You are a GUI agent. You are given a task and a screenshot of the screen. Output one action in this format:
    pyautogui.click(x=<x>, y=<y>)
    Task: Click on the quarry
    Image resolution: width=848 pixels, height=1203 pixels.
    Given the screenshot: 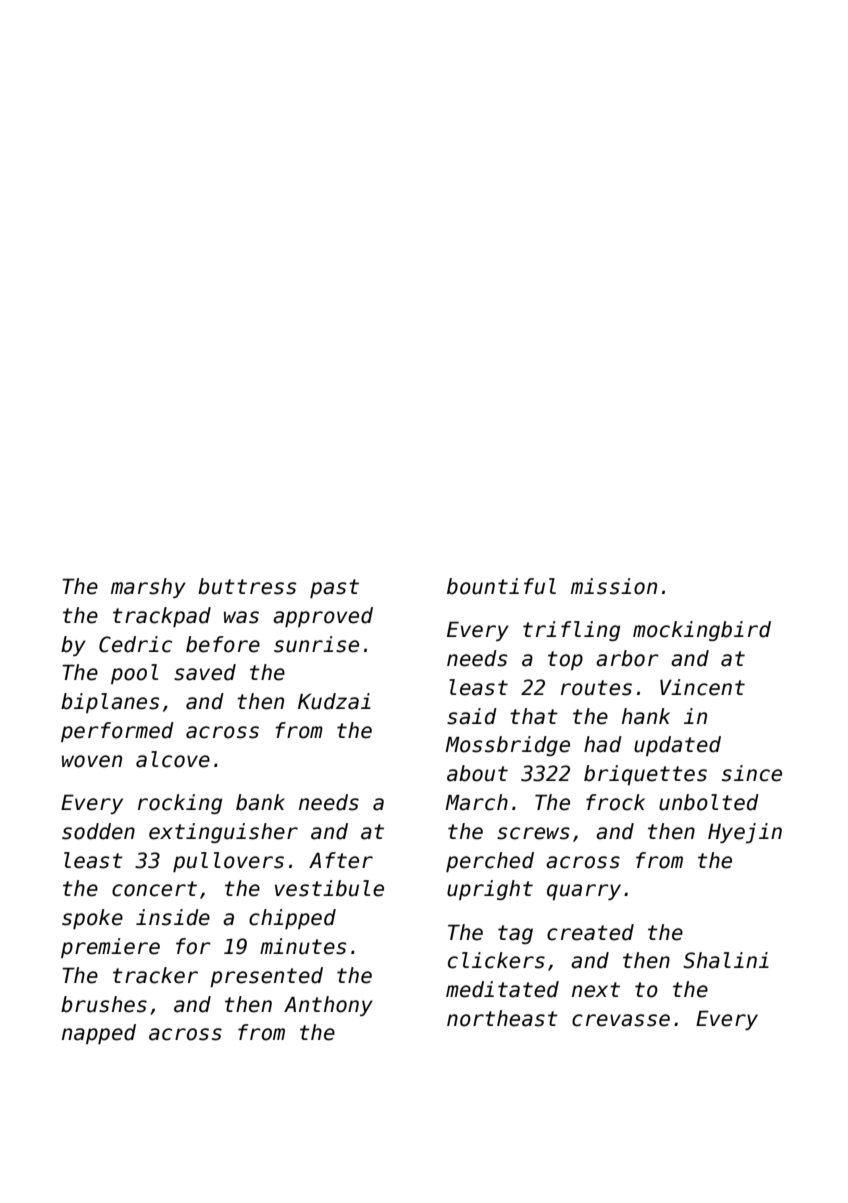 What is the action you would take?
    pyautogui.click(x=584, y=892)
